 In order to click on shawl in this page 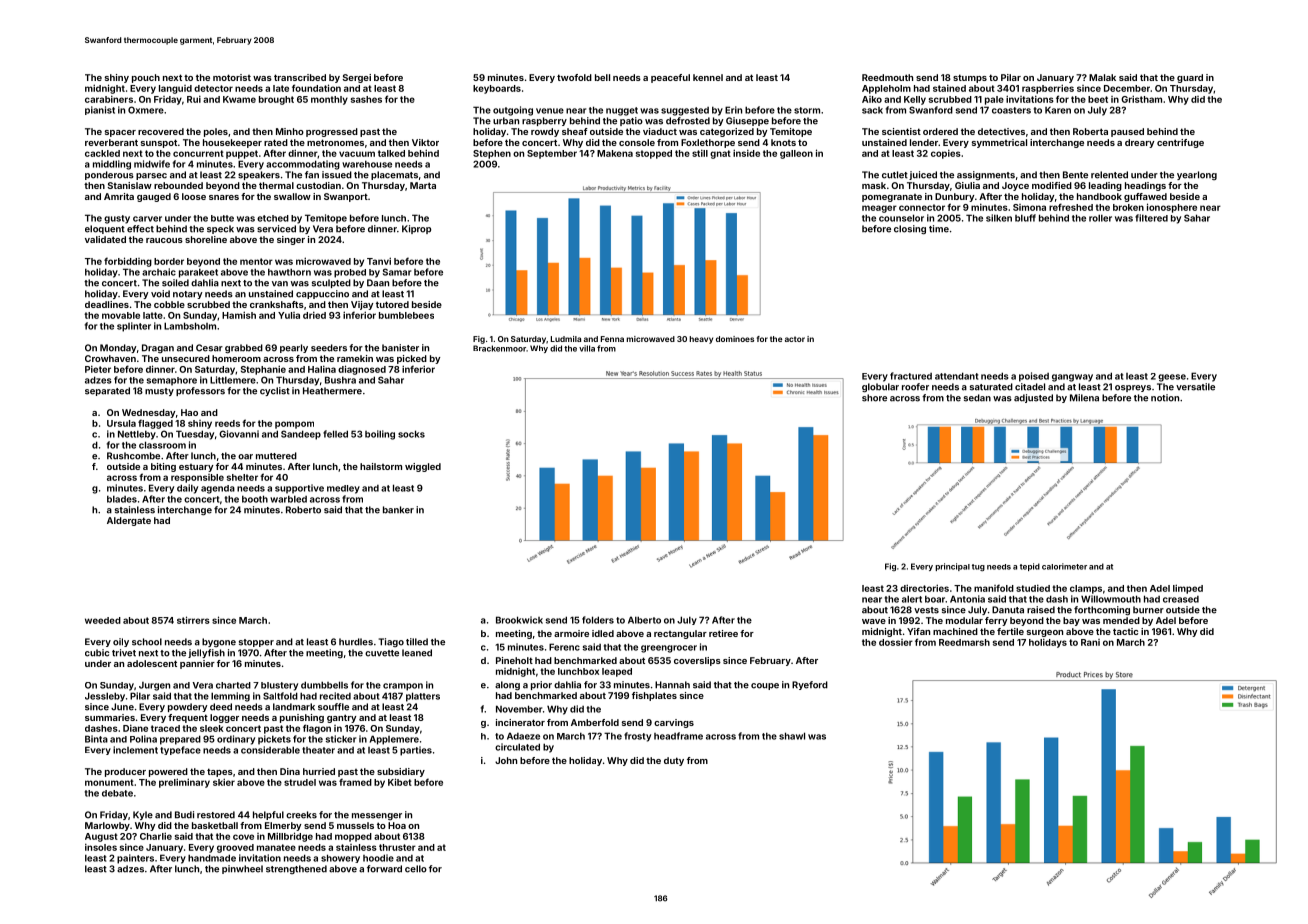, I will do `click(792, 736)`.
